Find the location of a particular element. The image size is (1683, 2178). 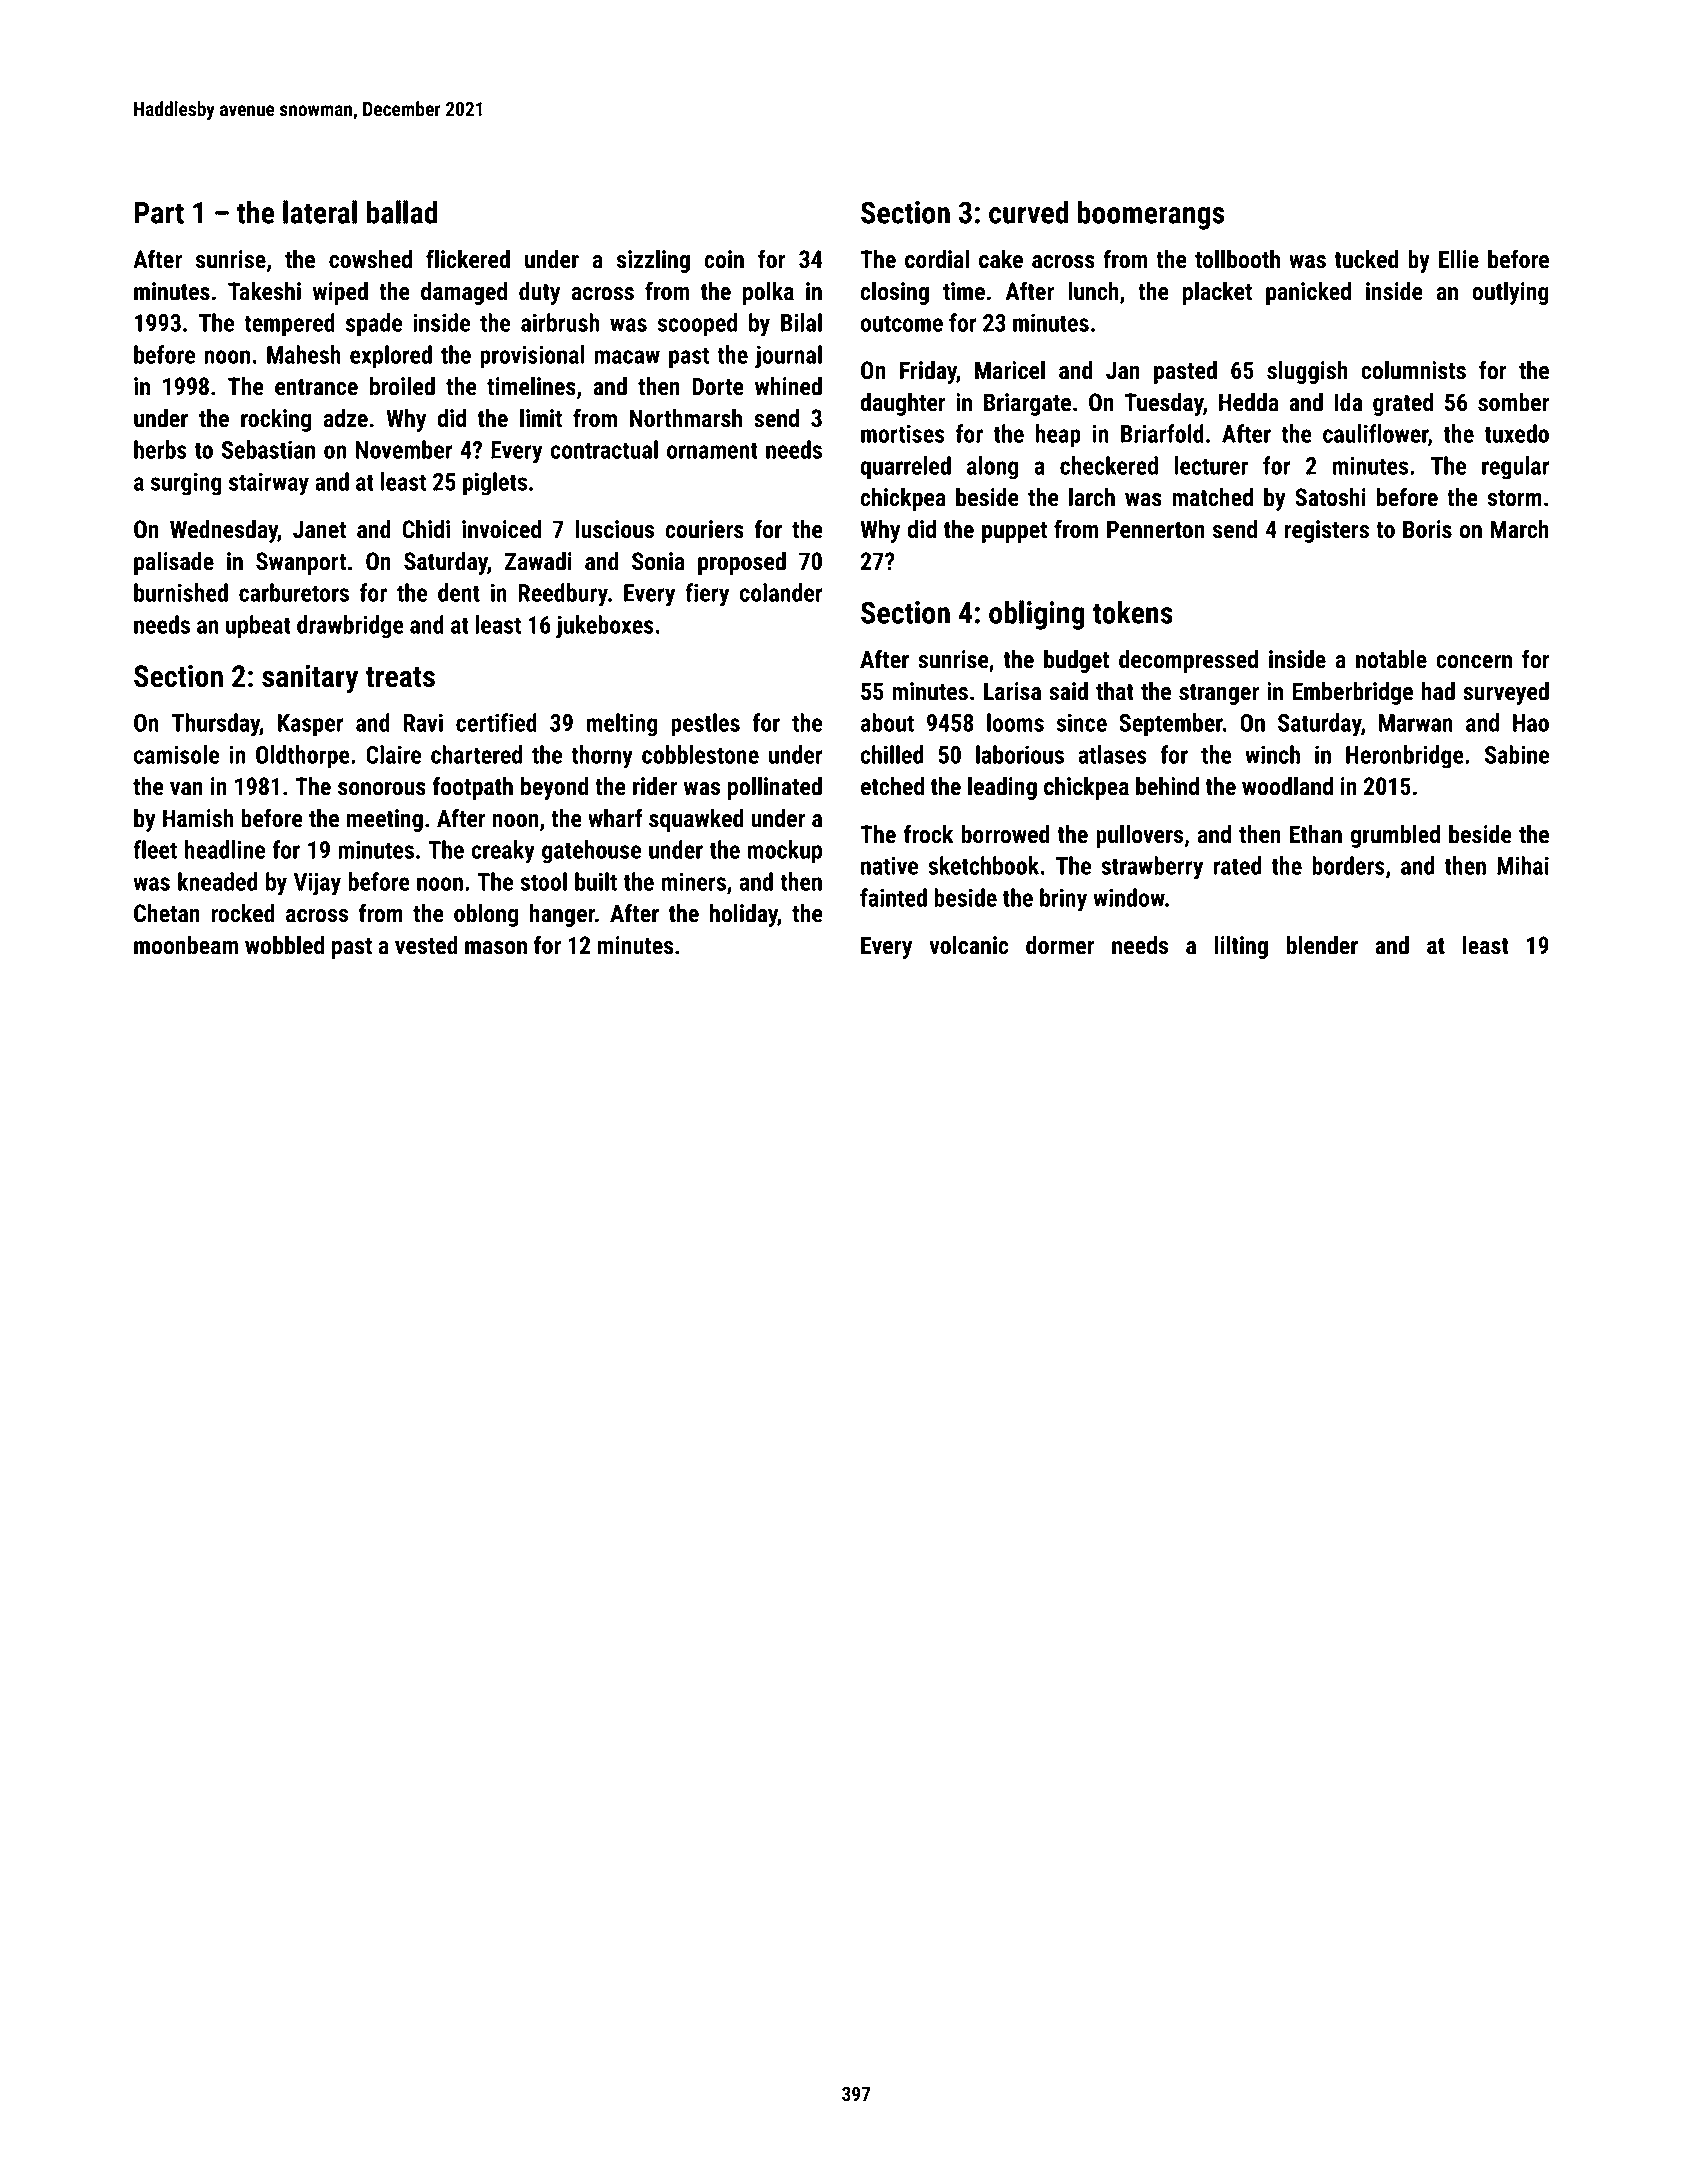

ballad is located at coordinates (402, 212).
